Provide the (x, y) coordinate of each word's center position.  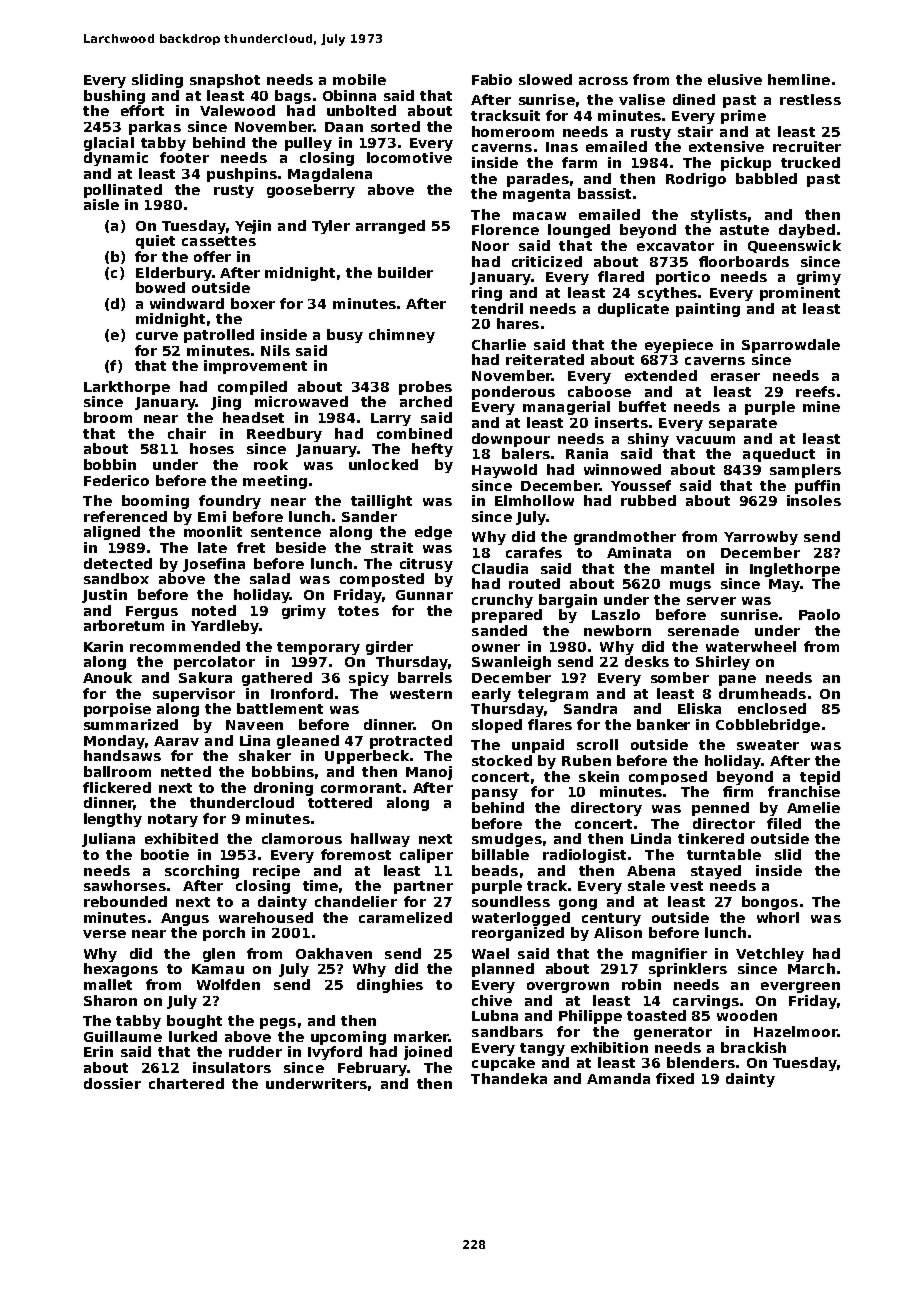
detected (118, 563)
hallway (380, 840)
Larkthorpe (127, 388)
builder (405, 272)
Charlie (499, 344)
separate (743, 424)
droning (283, 789)
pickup (746, 164)
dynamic (116, 159)
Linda (651, 838)
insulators (232, 1067)
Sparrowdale (791, 346)
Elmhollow (534, 500)
